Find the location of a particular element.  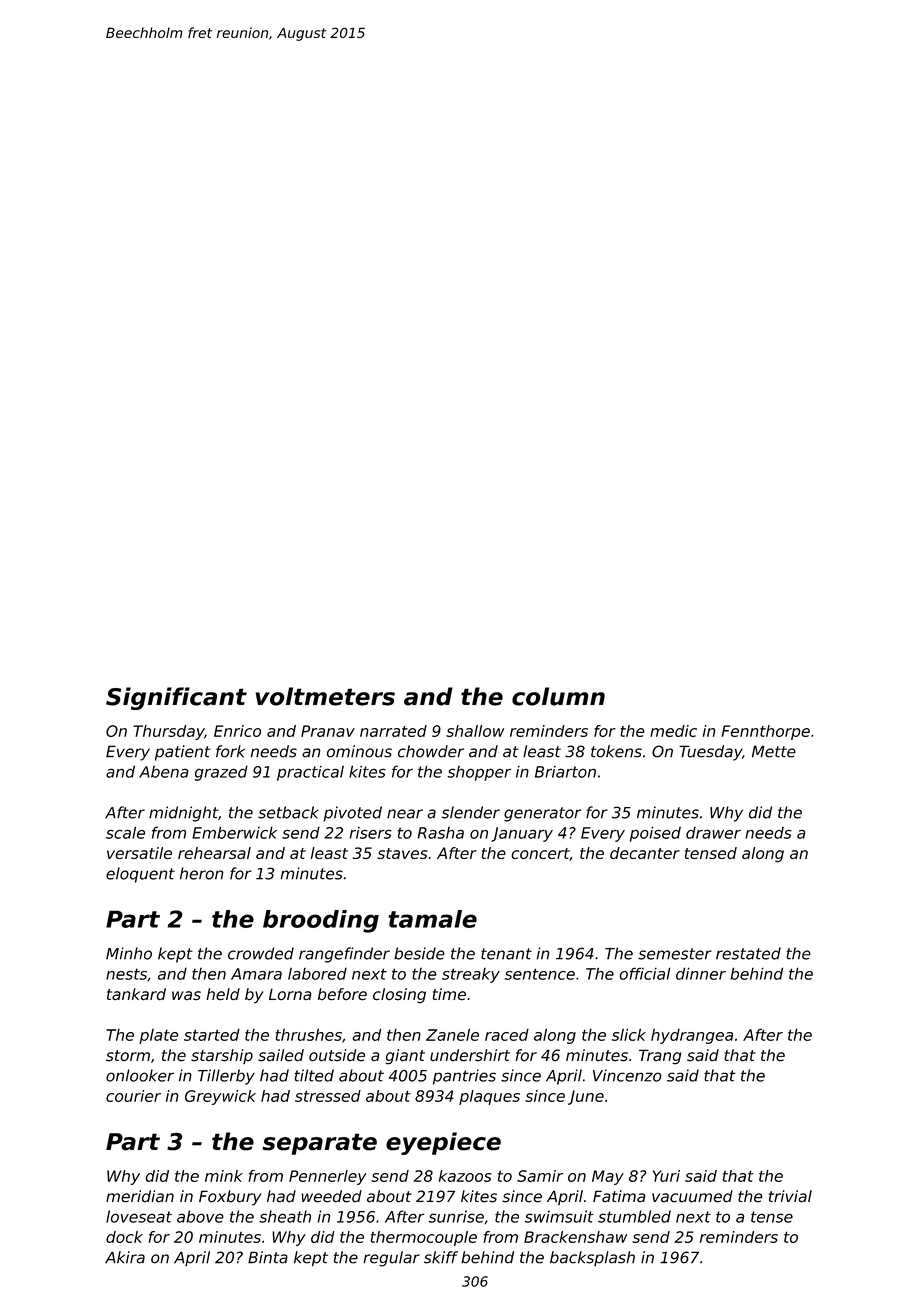

chowder is located at coordinates (431, 751).
